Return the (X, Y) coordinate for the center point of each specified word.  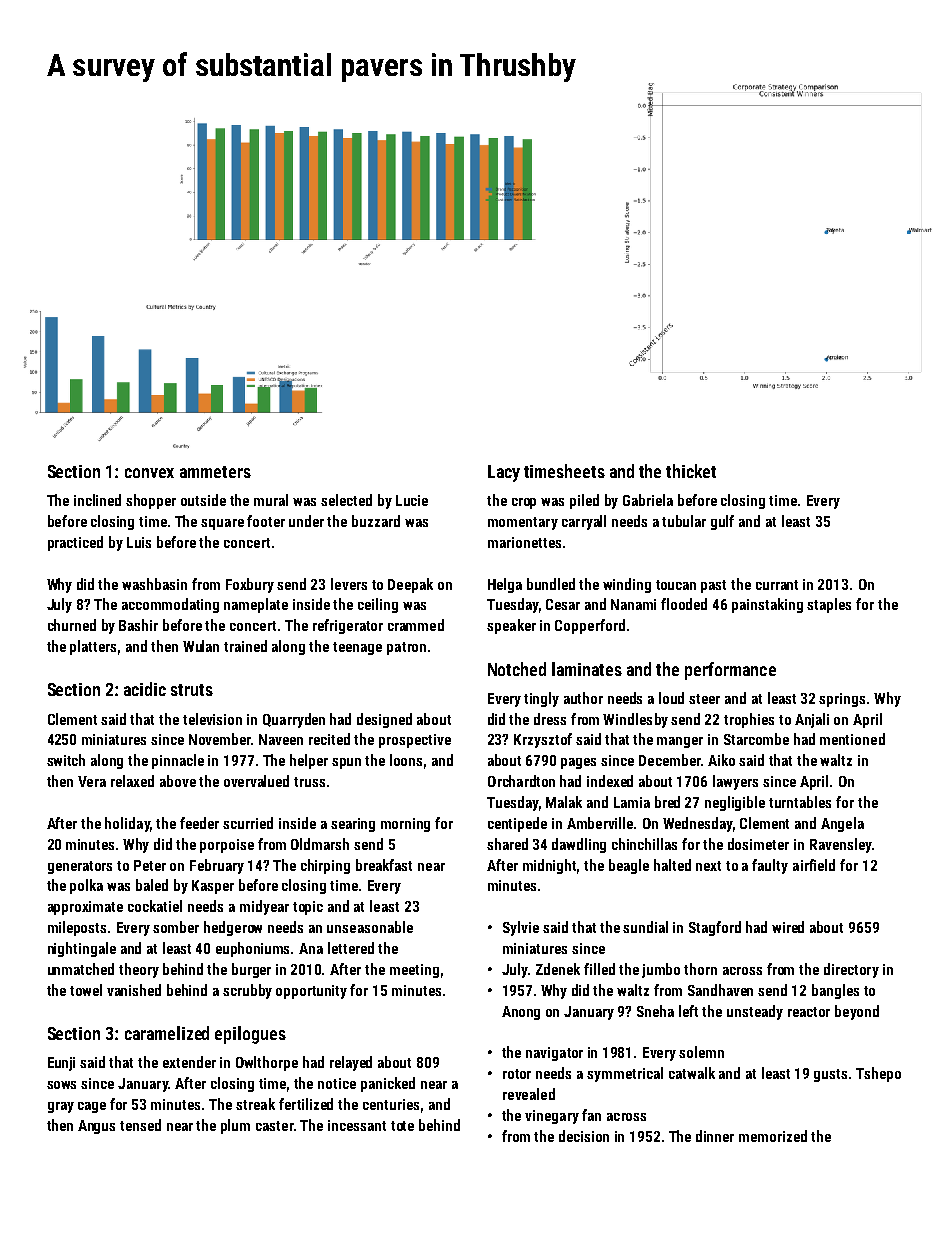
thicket (691, 471)
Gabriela (648, 500)
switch (66, 760)
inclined (97, 500)
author (583, 698)
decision (584, 1136)
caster (275, 1126)
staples (829, 605)
